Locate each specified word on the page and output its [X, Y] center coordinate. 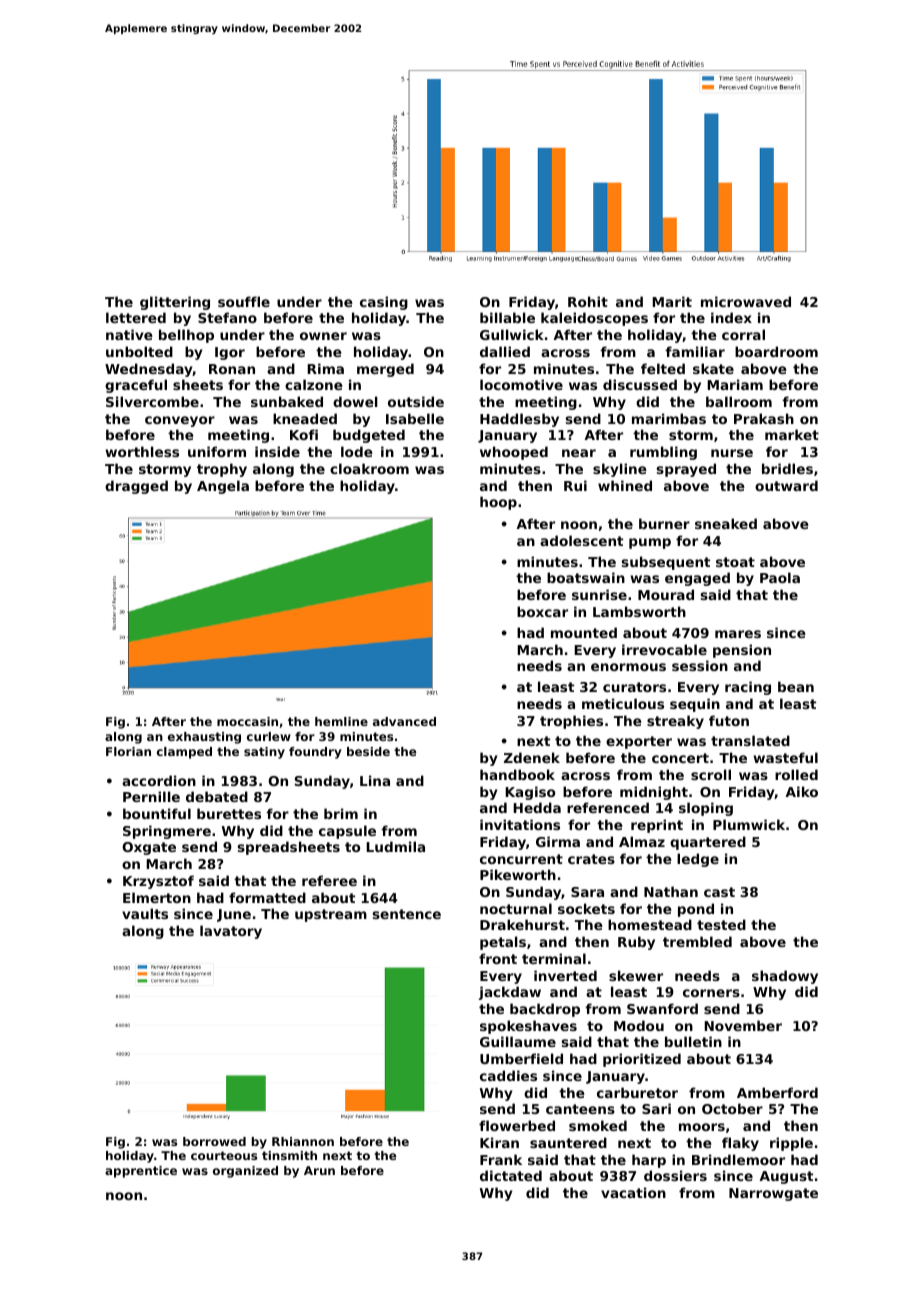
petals [503, 943]
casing [384, 303]
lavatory [231, 932]
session [700, 665]
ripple [791, 1144]
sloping [706, 809]
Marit [672, 301]
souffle [244, 301]
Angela [223, 487]
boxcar [542, 611]
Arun [319, 1170]
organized [245, 1172]
